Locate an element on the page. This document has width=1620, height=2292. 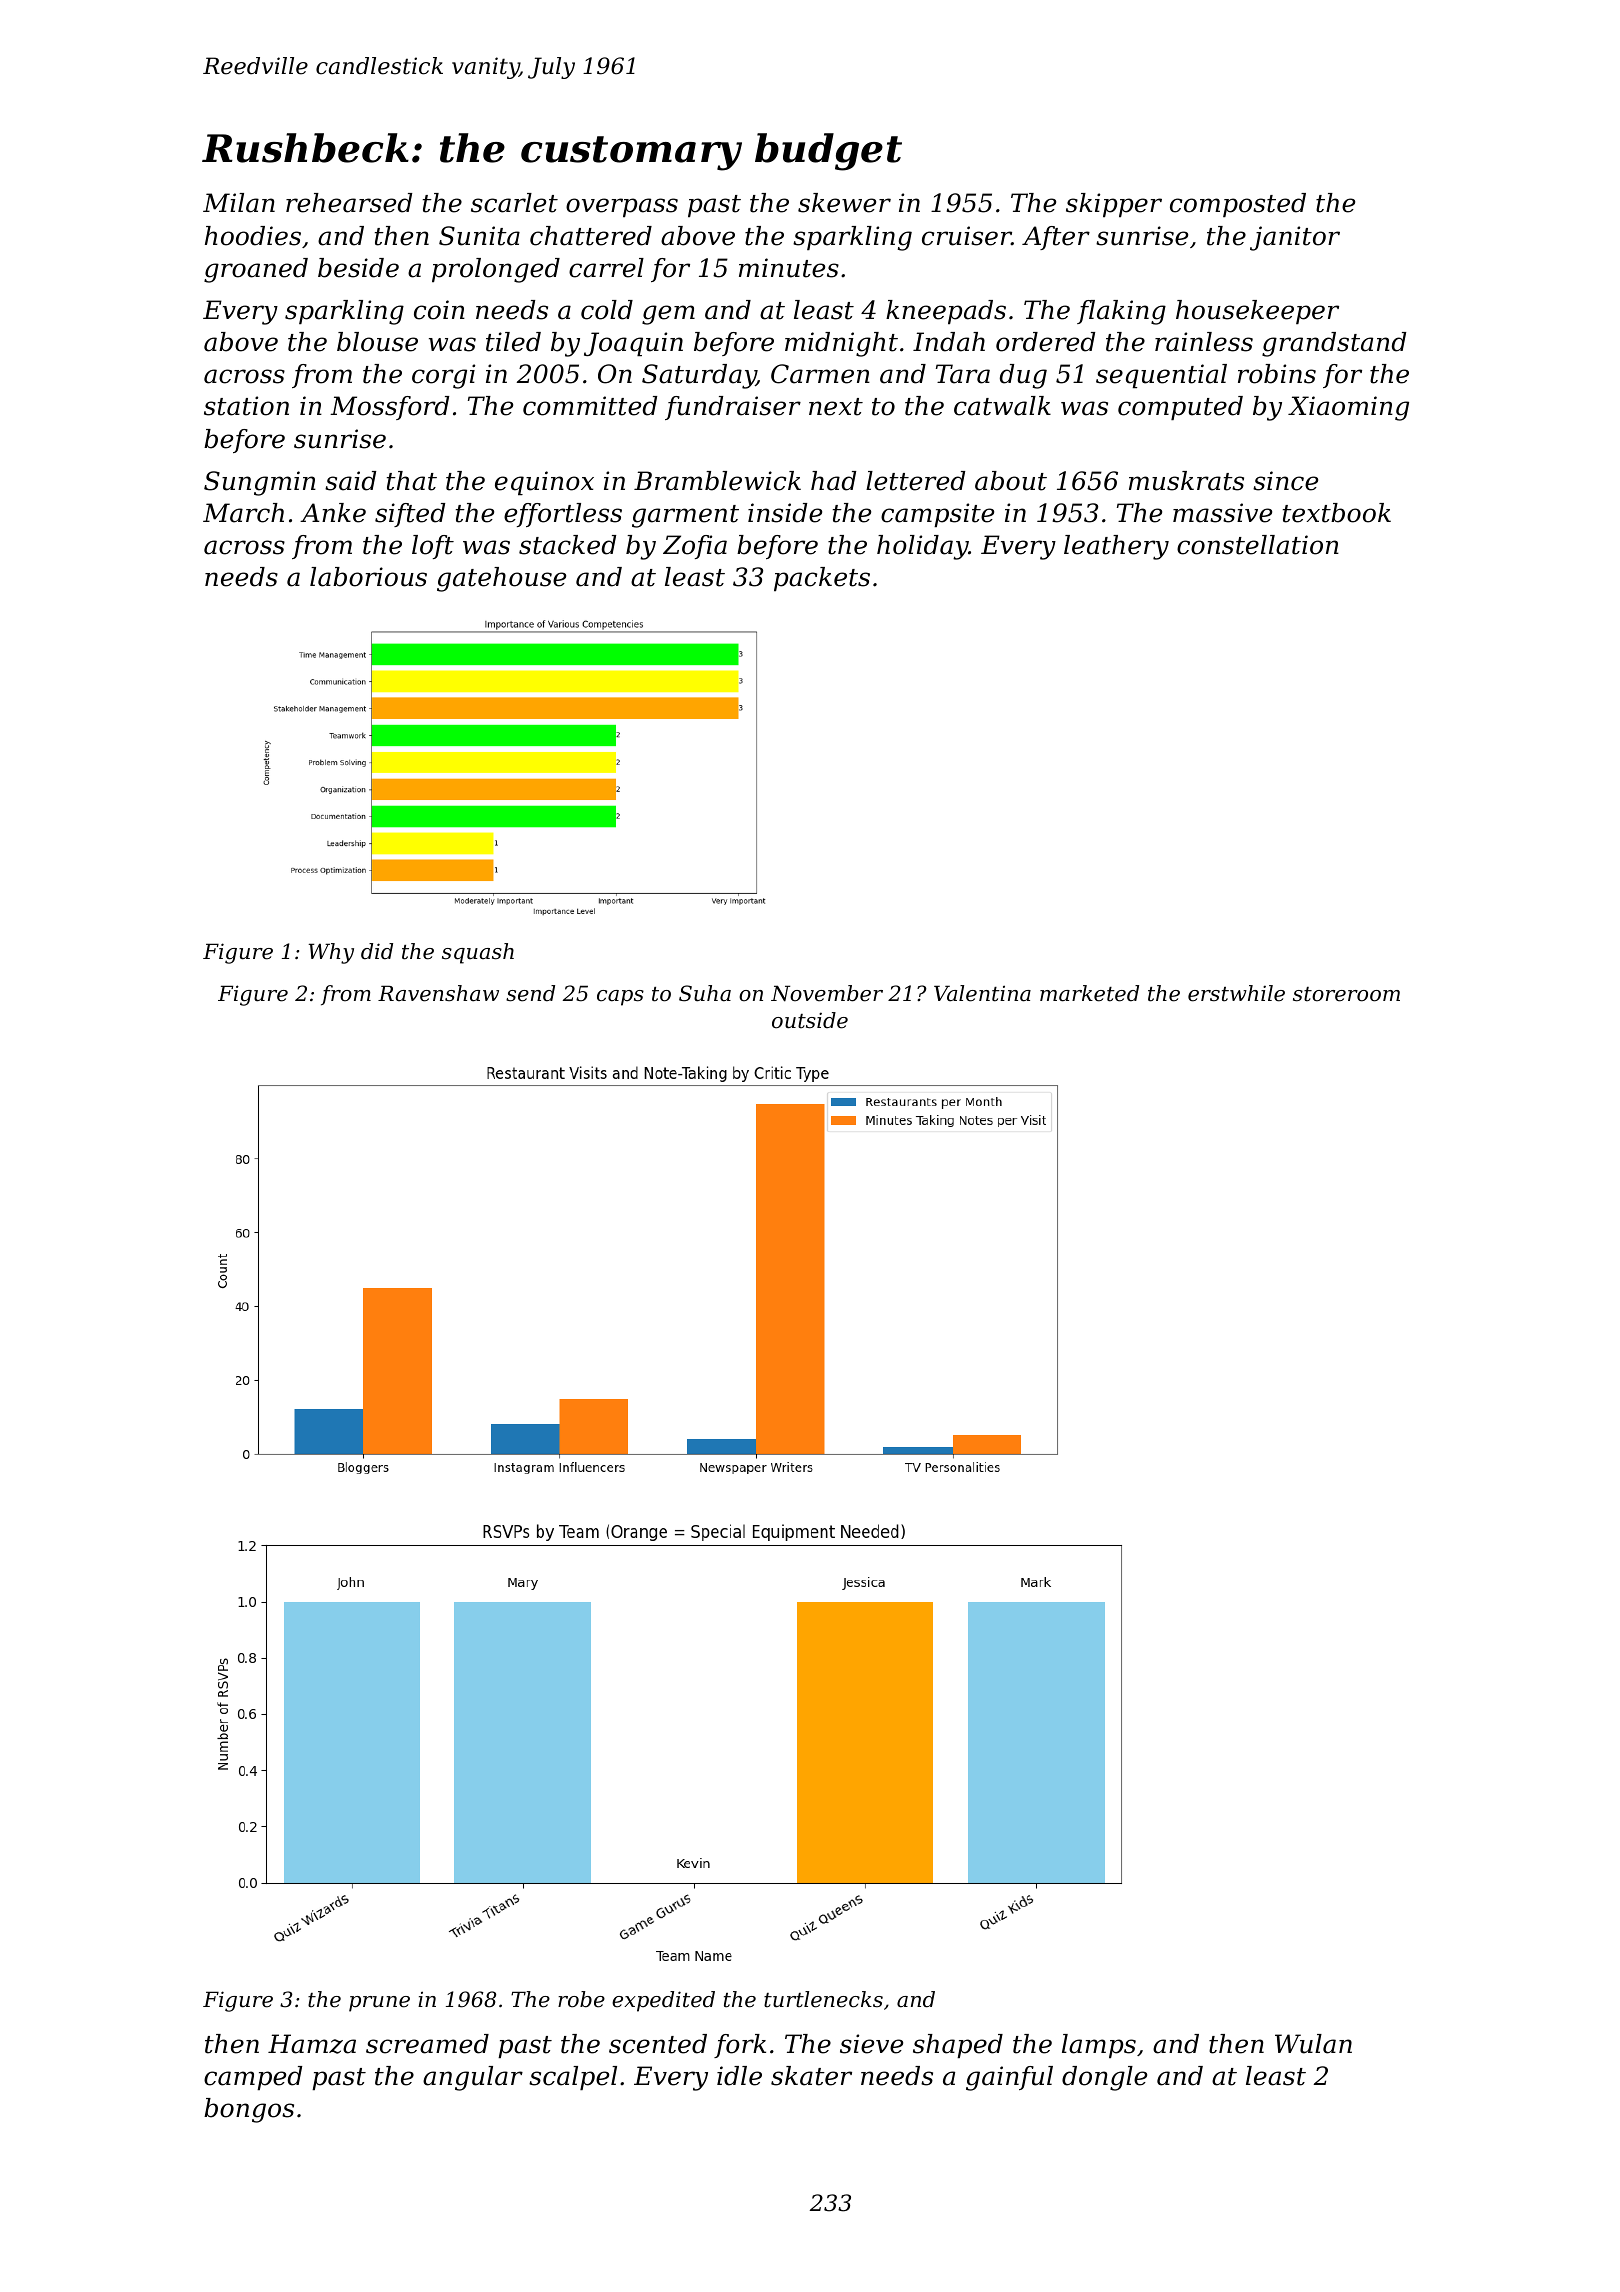
turtlenecks is located at coordinates (823, 1999).
